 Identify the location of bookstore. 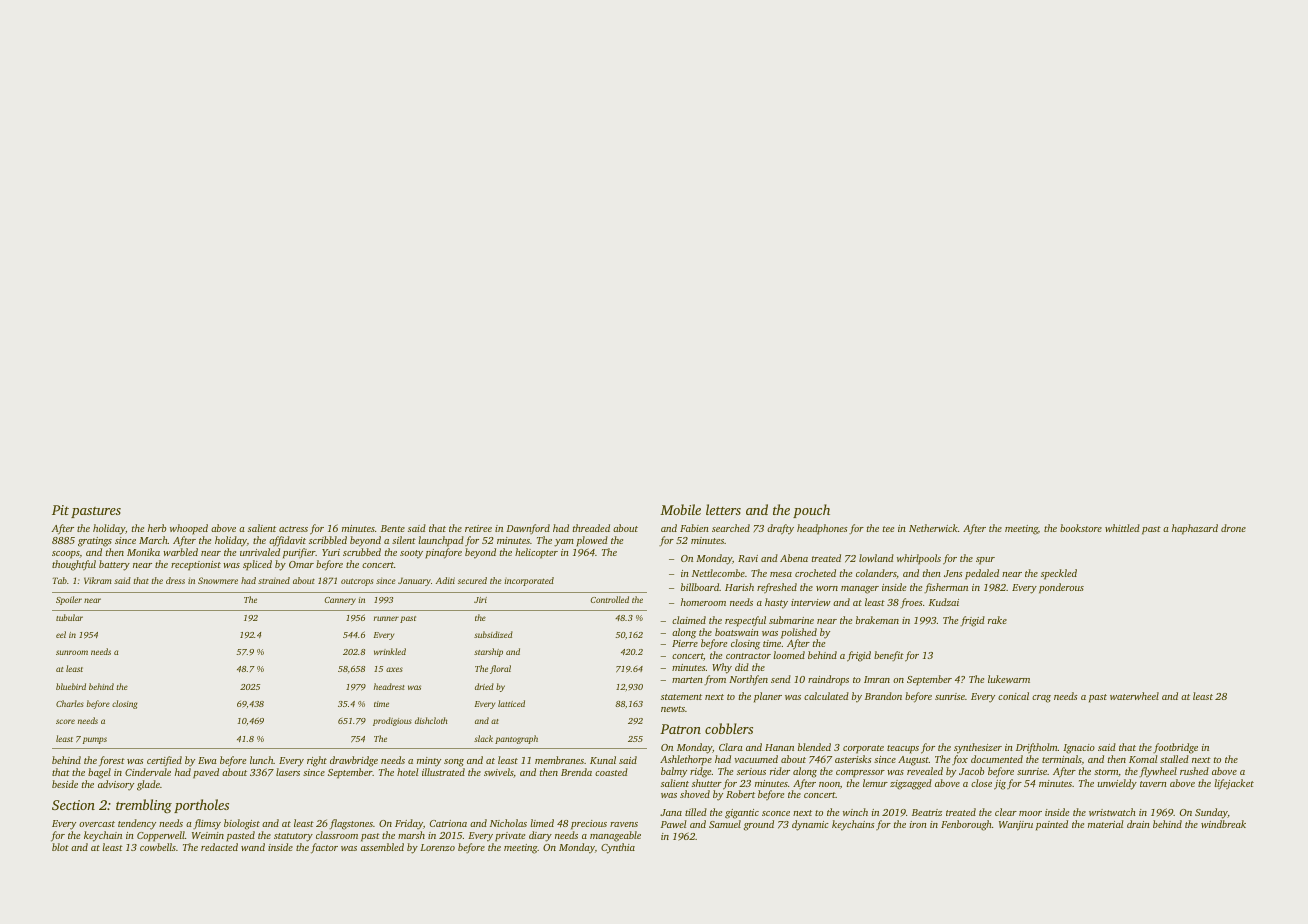
(1081, 528).
